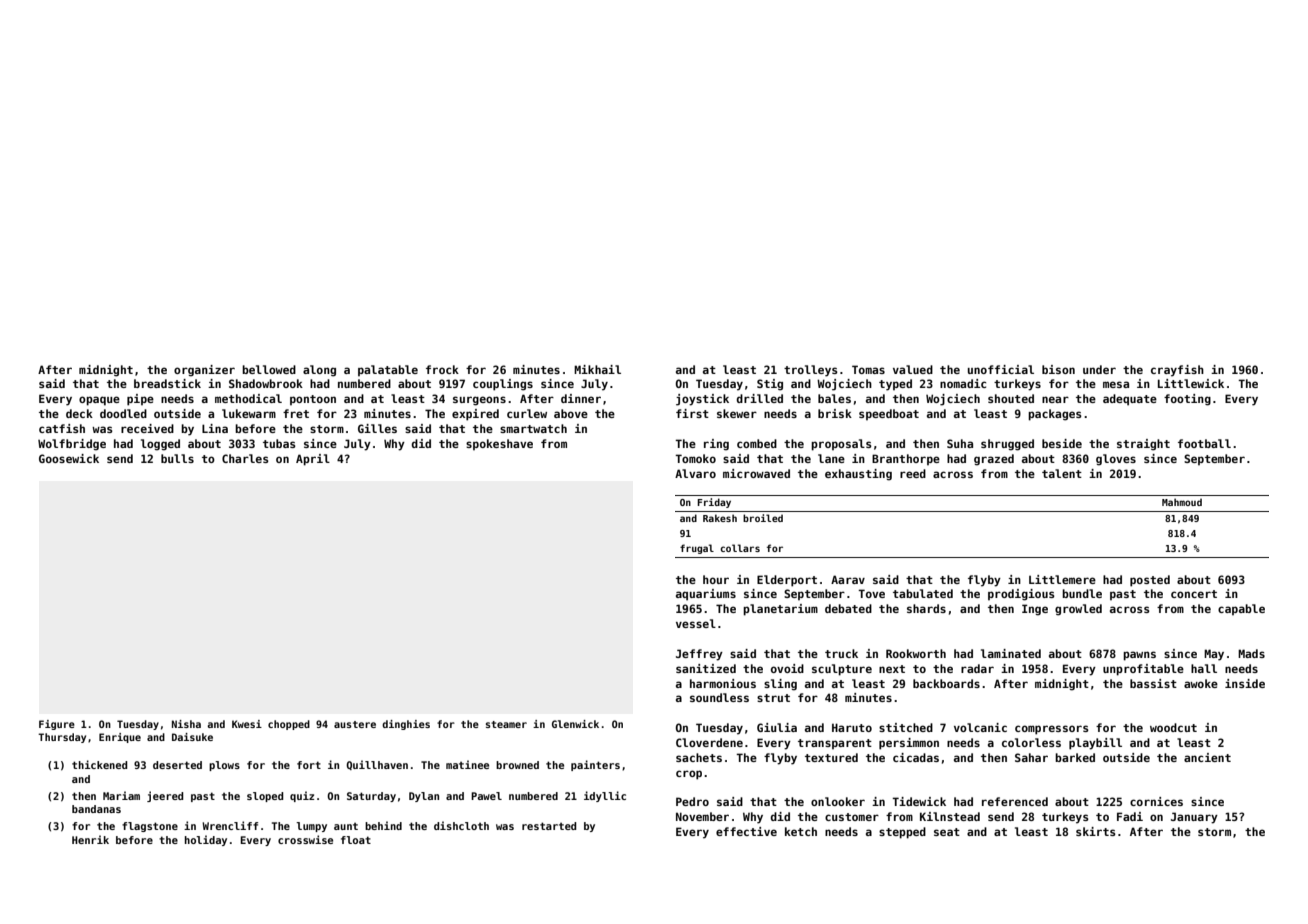 The height and width of the document is (924, 1308). I want to click on Goosewick, so click(69, 458).
